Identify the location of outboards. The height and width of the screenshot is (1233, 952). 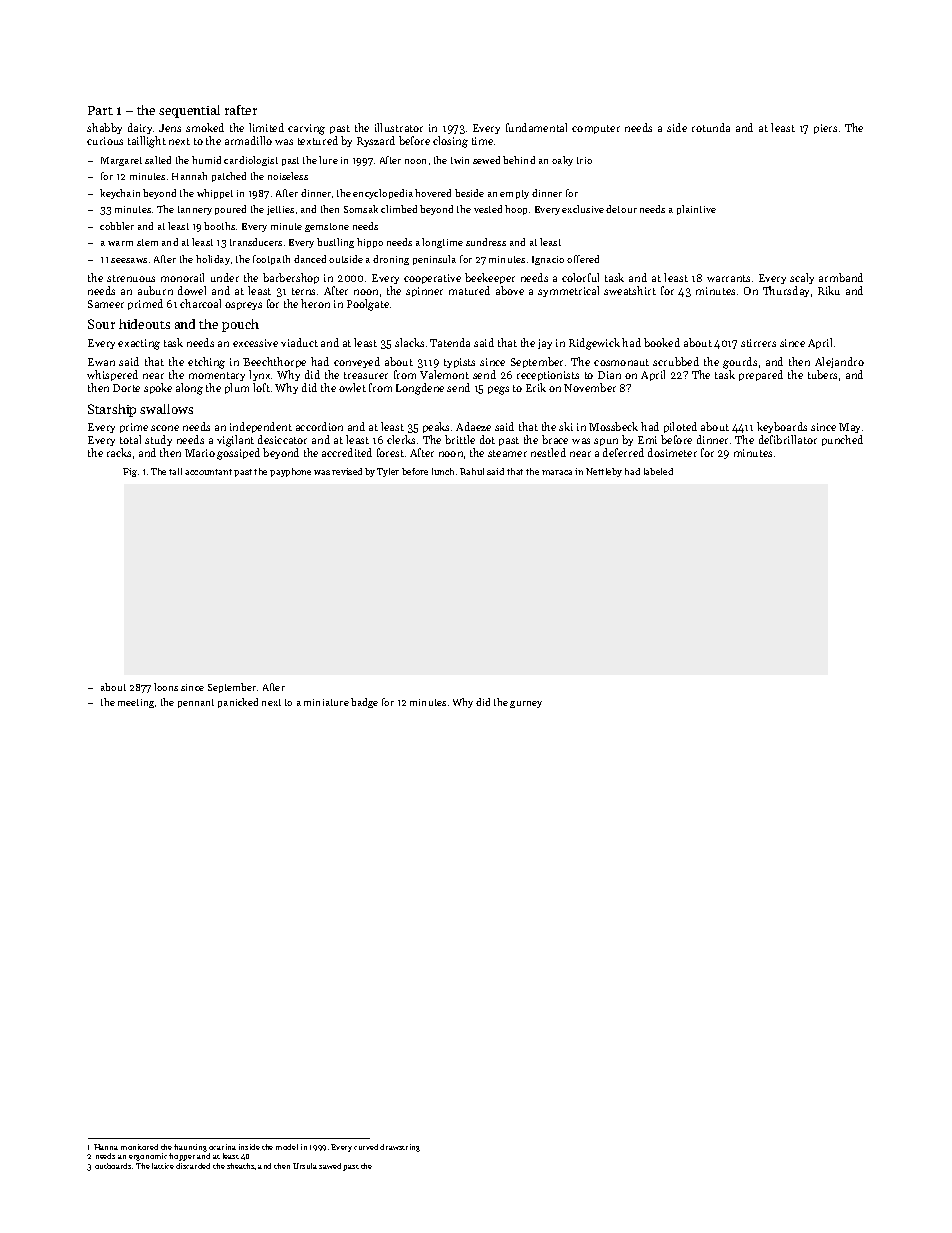
(113, 1166).
